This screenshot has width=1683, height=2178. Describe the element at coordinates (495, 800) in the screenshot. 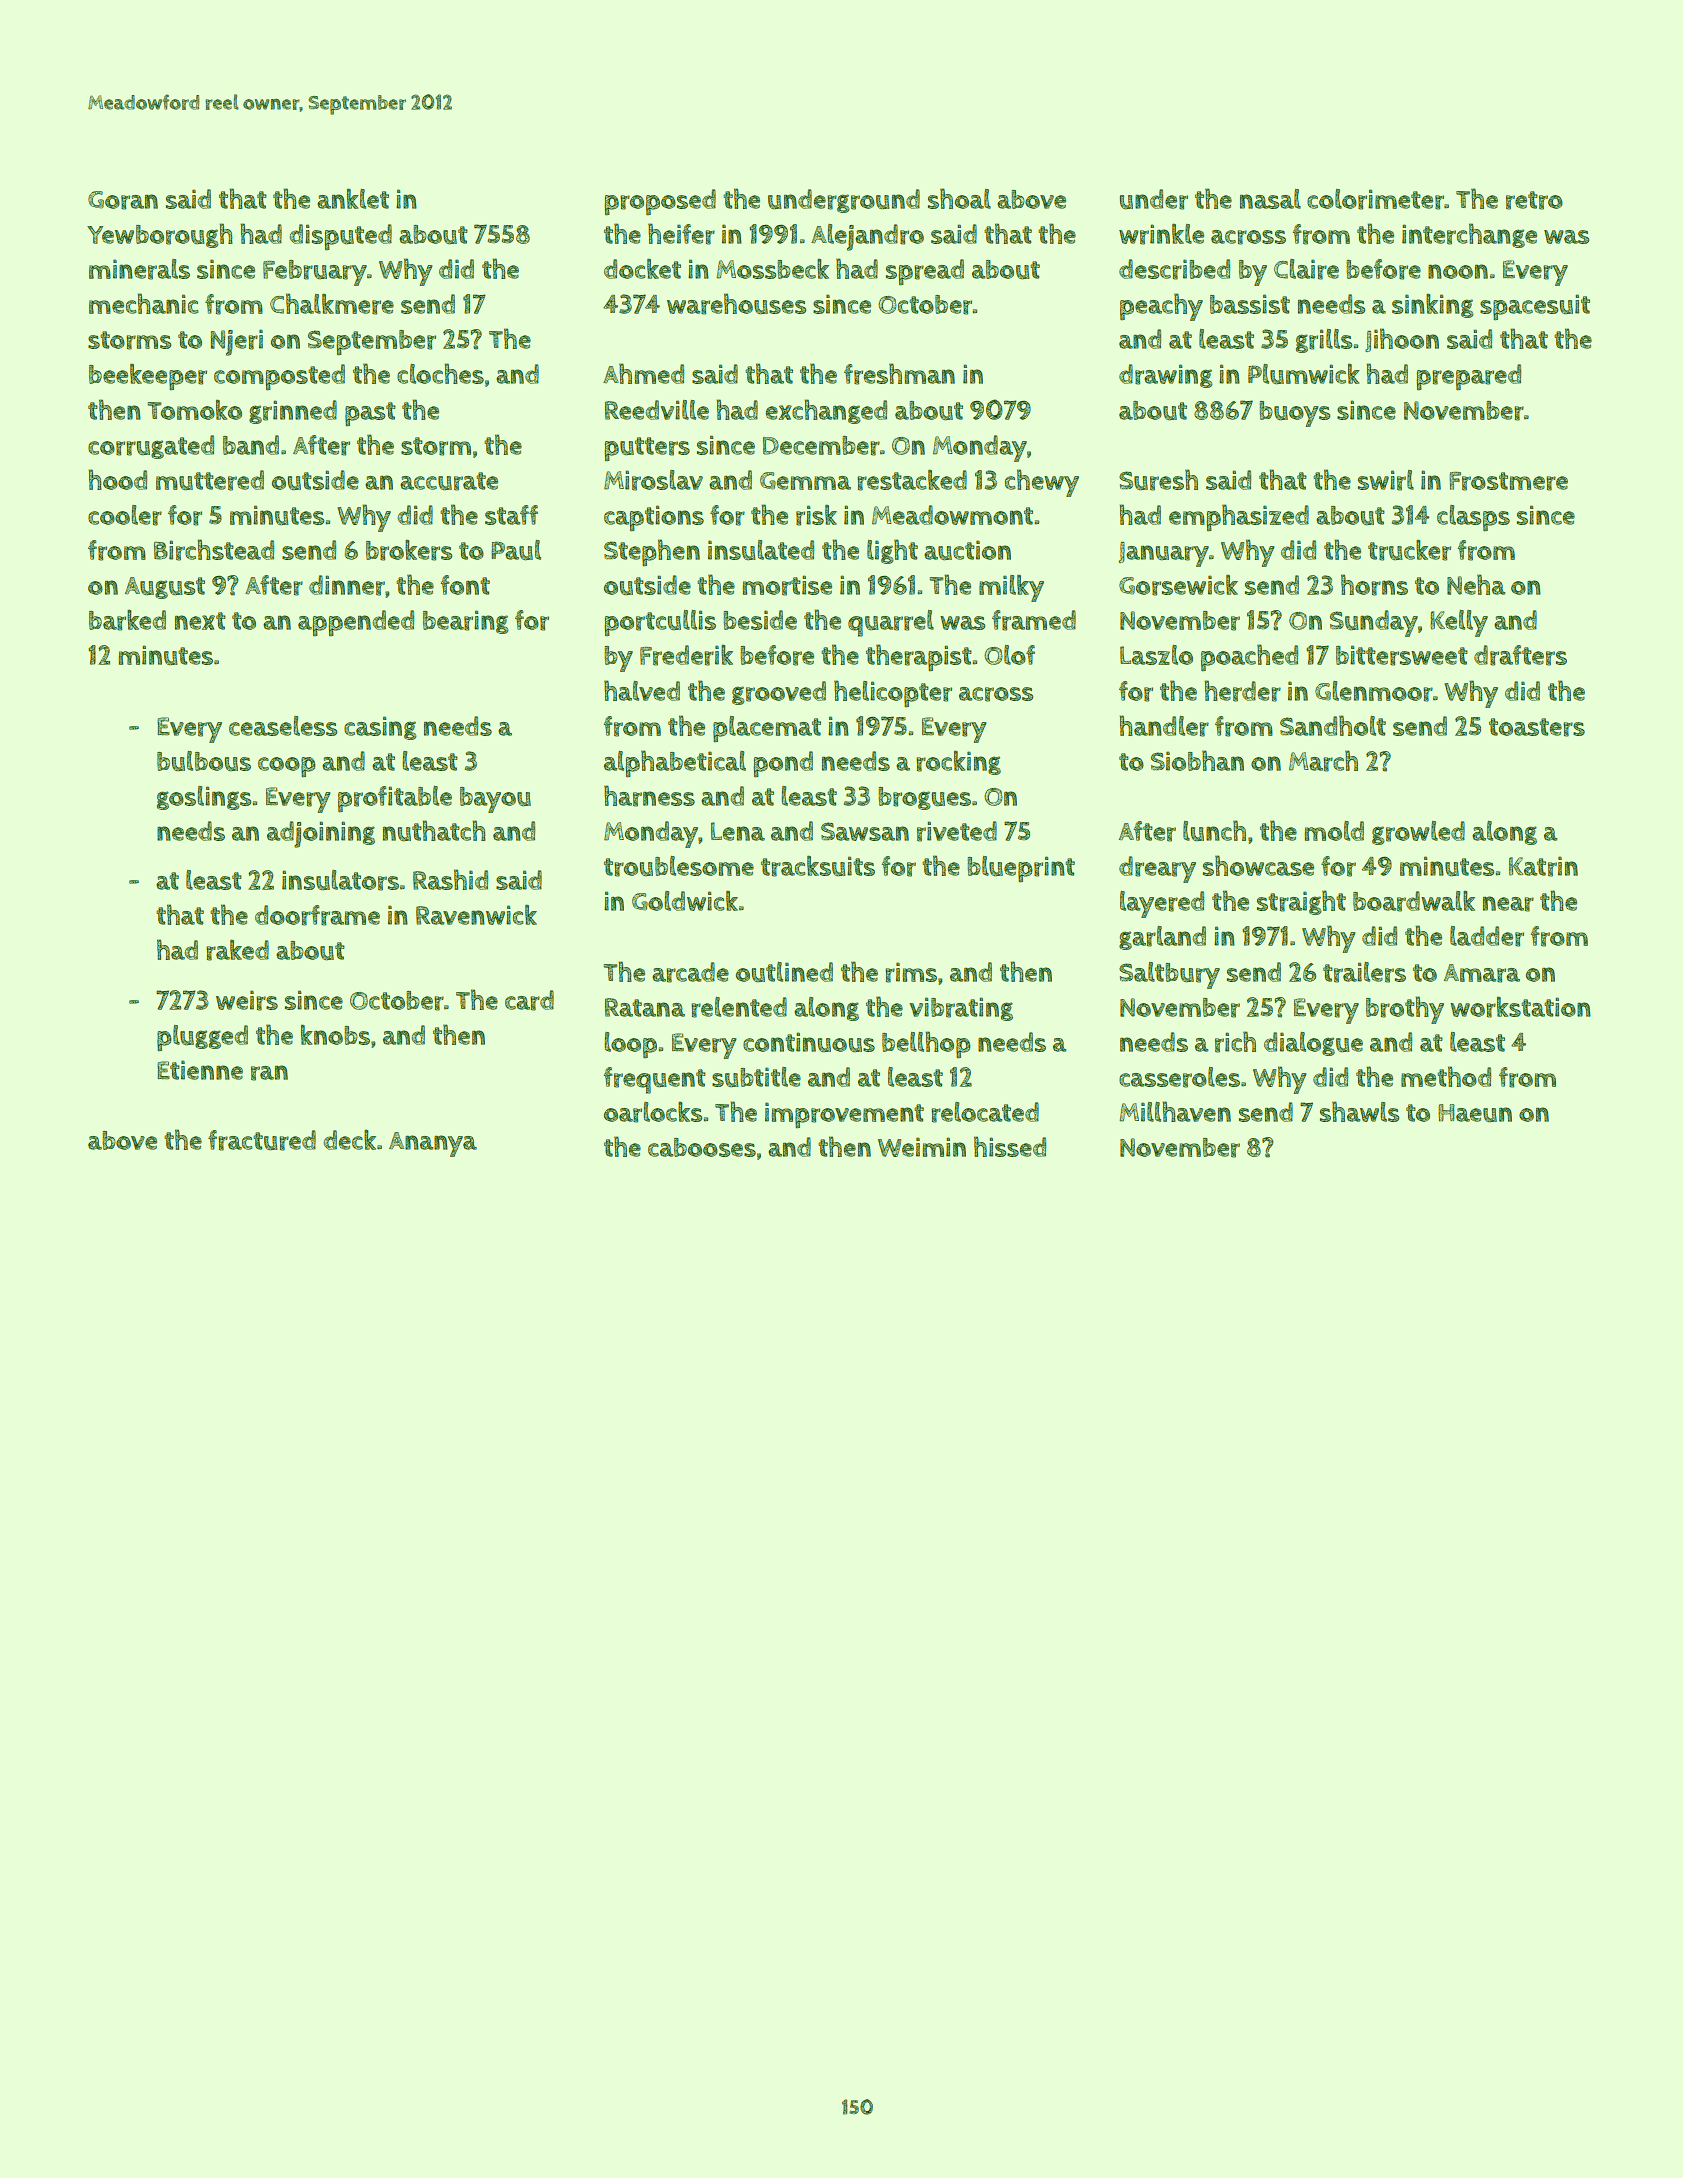

I see `bayou` at that location.
